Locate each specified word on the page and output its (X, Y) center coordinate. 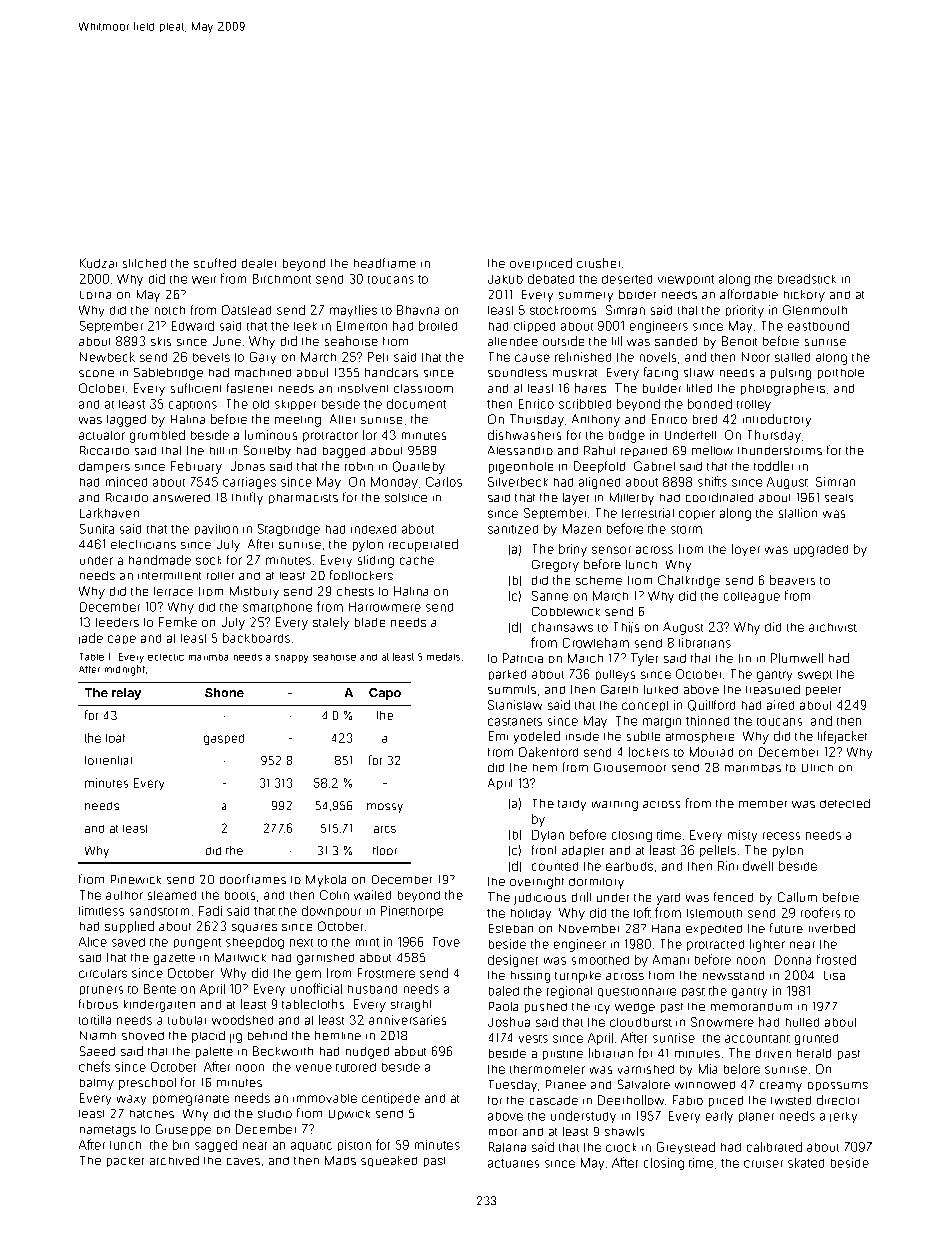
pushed (546, 1008)
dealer (259, 263)
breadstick (807, 279)
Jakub (505, 279)
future (786, 928)
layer (576, 499)
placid (208, 1037)
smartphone (277, 608)
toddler (773, 466)
